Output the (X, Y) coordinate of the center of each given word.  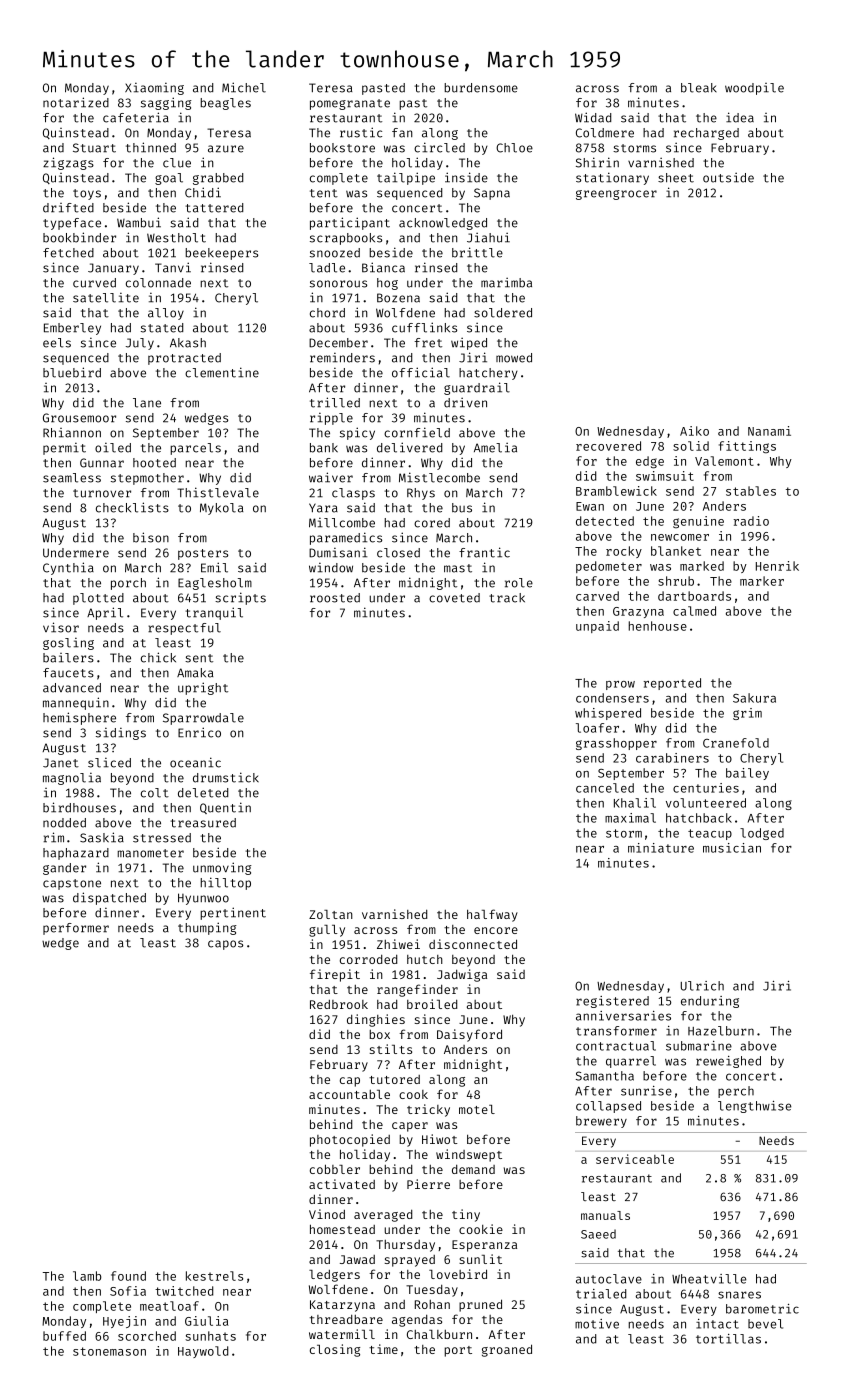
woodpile (754, 89)
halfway (492, 915)
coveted (454, 598)
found (128, 1276)
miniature (661, 848)
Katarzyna (342, 1306)
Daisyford (469, 1035)
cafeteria (136, 117)
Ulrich (702, 986)
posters (203, 554)
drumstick (226, 777)
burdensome (481, 88)
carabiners (672, 758)
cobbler (335, 1169)
